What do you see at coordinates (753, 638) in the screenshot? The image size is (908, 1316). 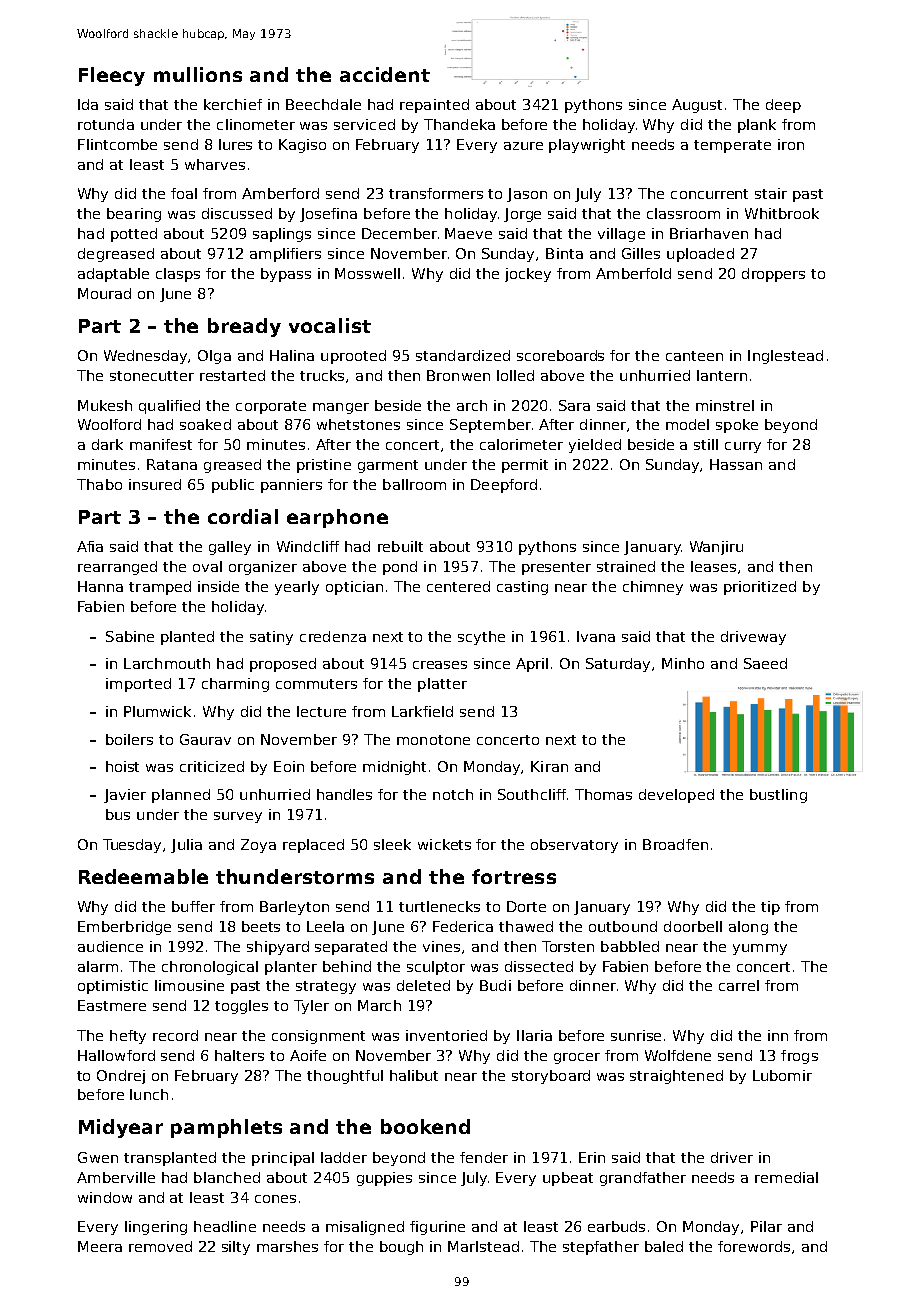 I see `driveway` at bounding box center [753, 638].
